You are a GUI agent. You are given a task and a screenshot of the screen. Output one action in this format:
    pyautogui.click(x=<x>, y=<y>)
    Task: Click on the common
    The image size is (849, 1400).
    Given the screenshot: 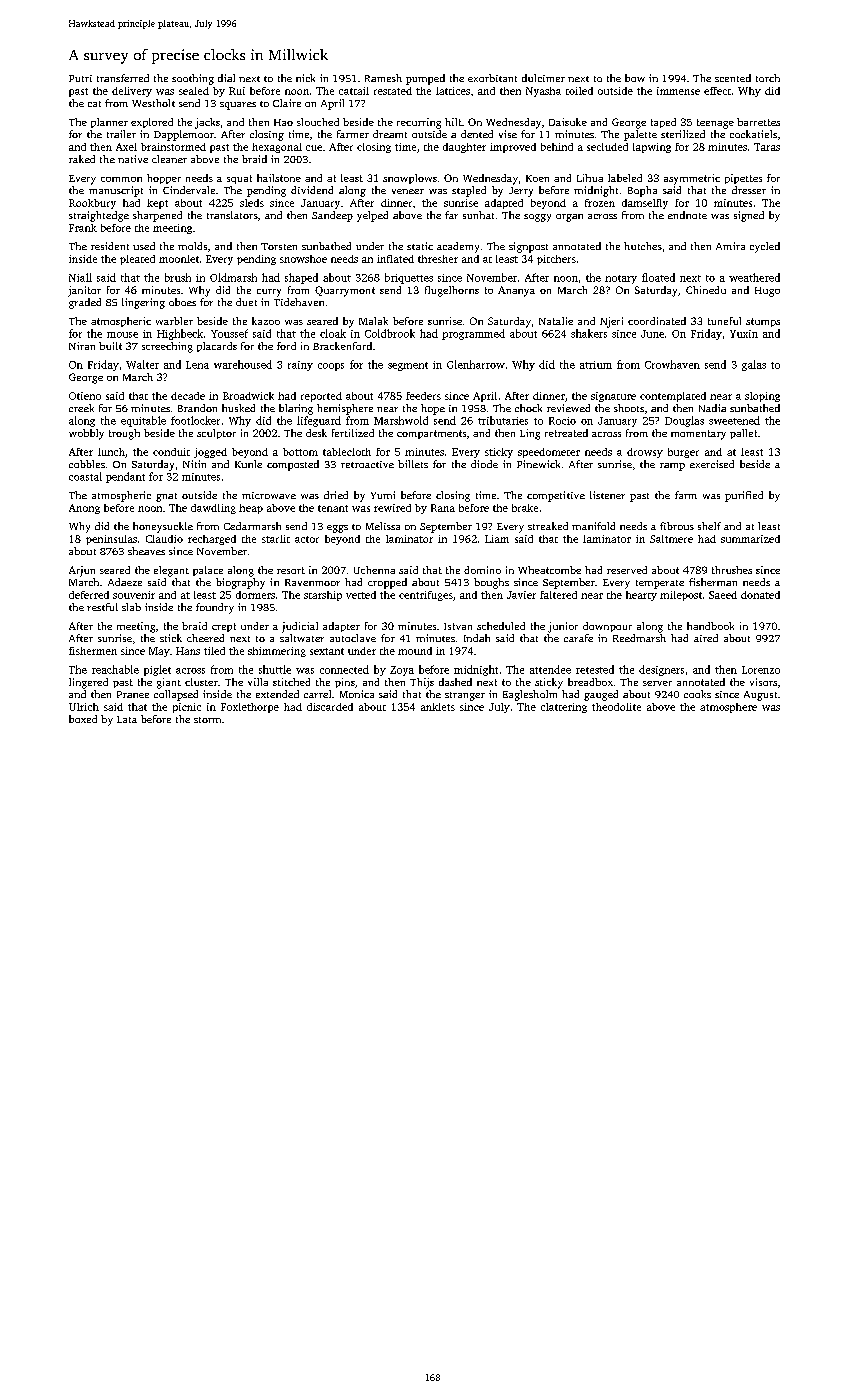 What is the action you would take?
    pyautogui.click(x=121, y=179)
